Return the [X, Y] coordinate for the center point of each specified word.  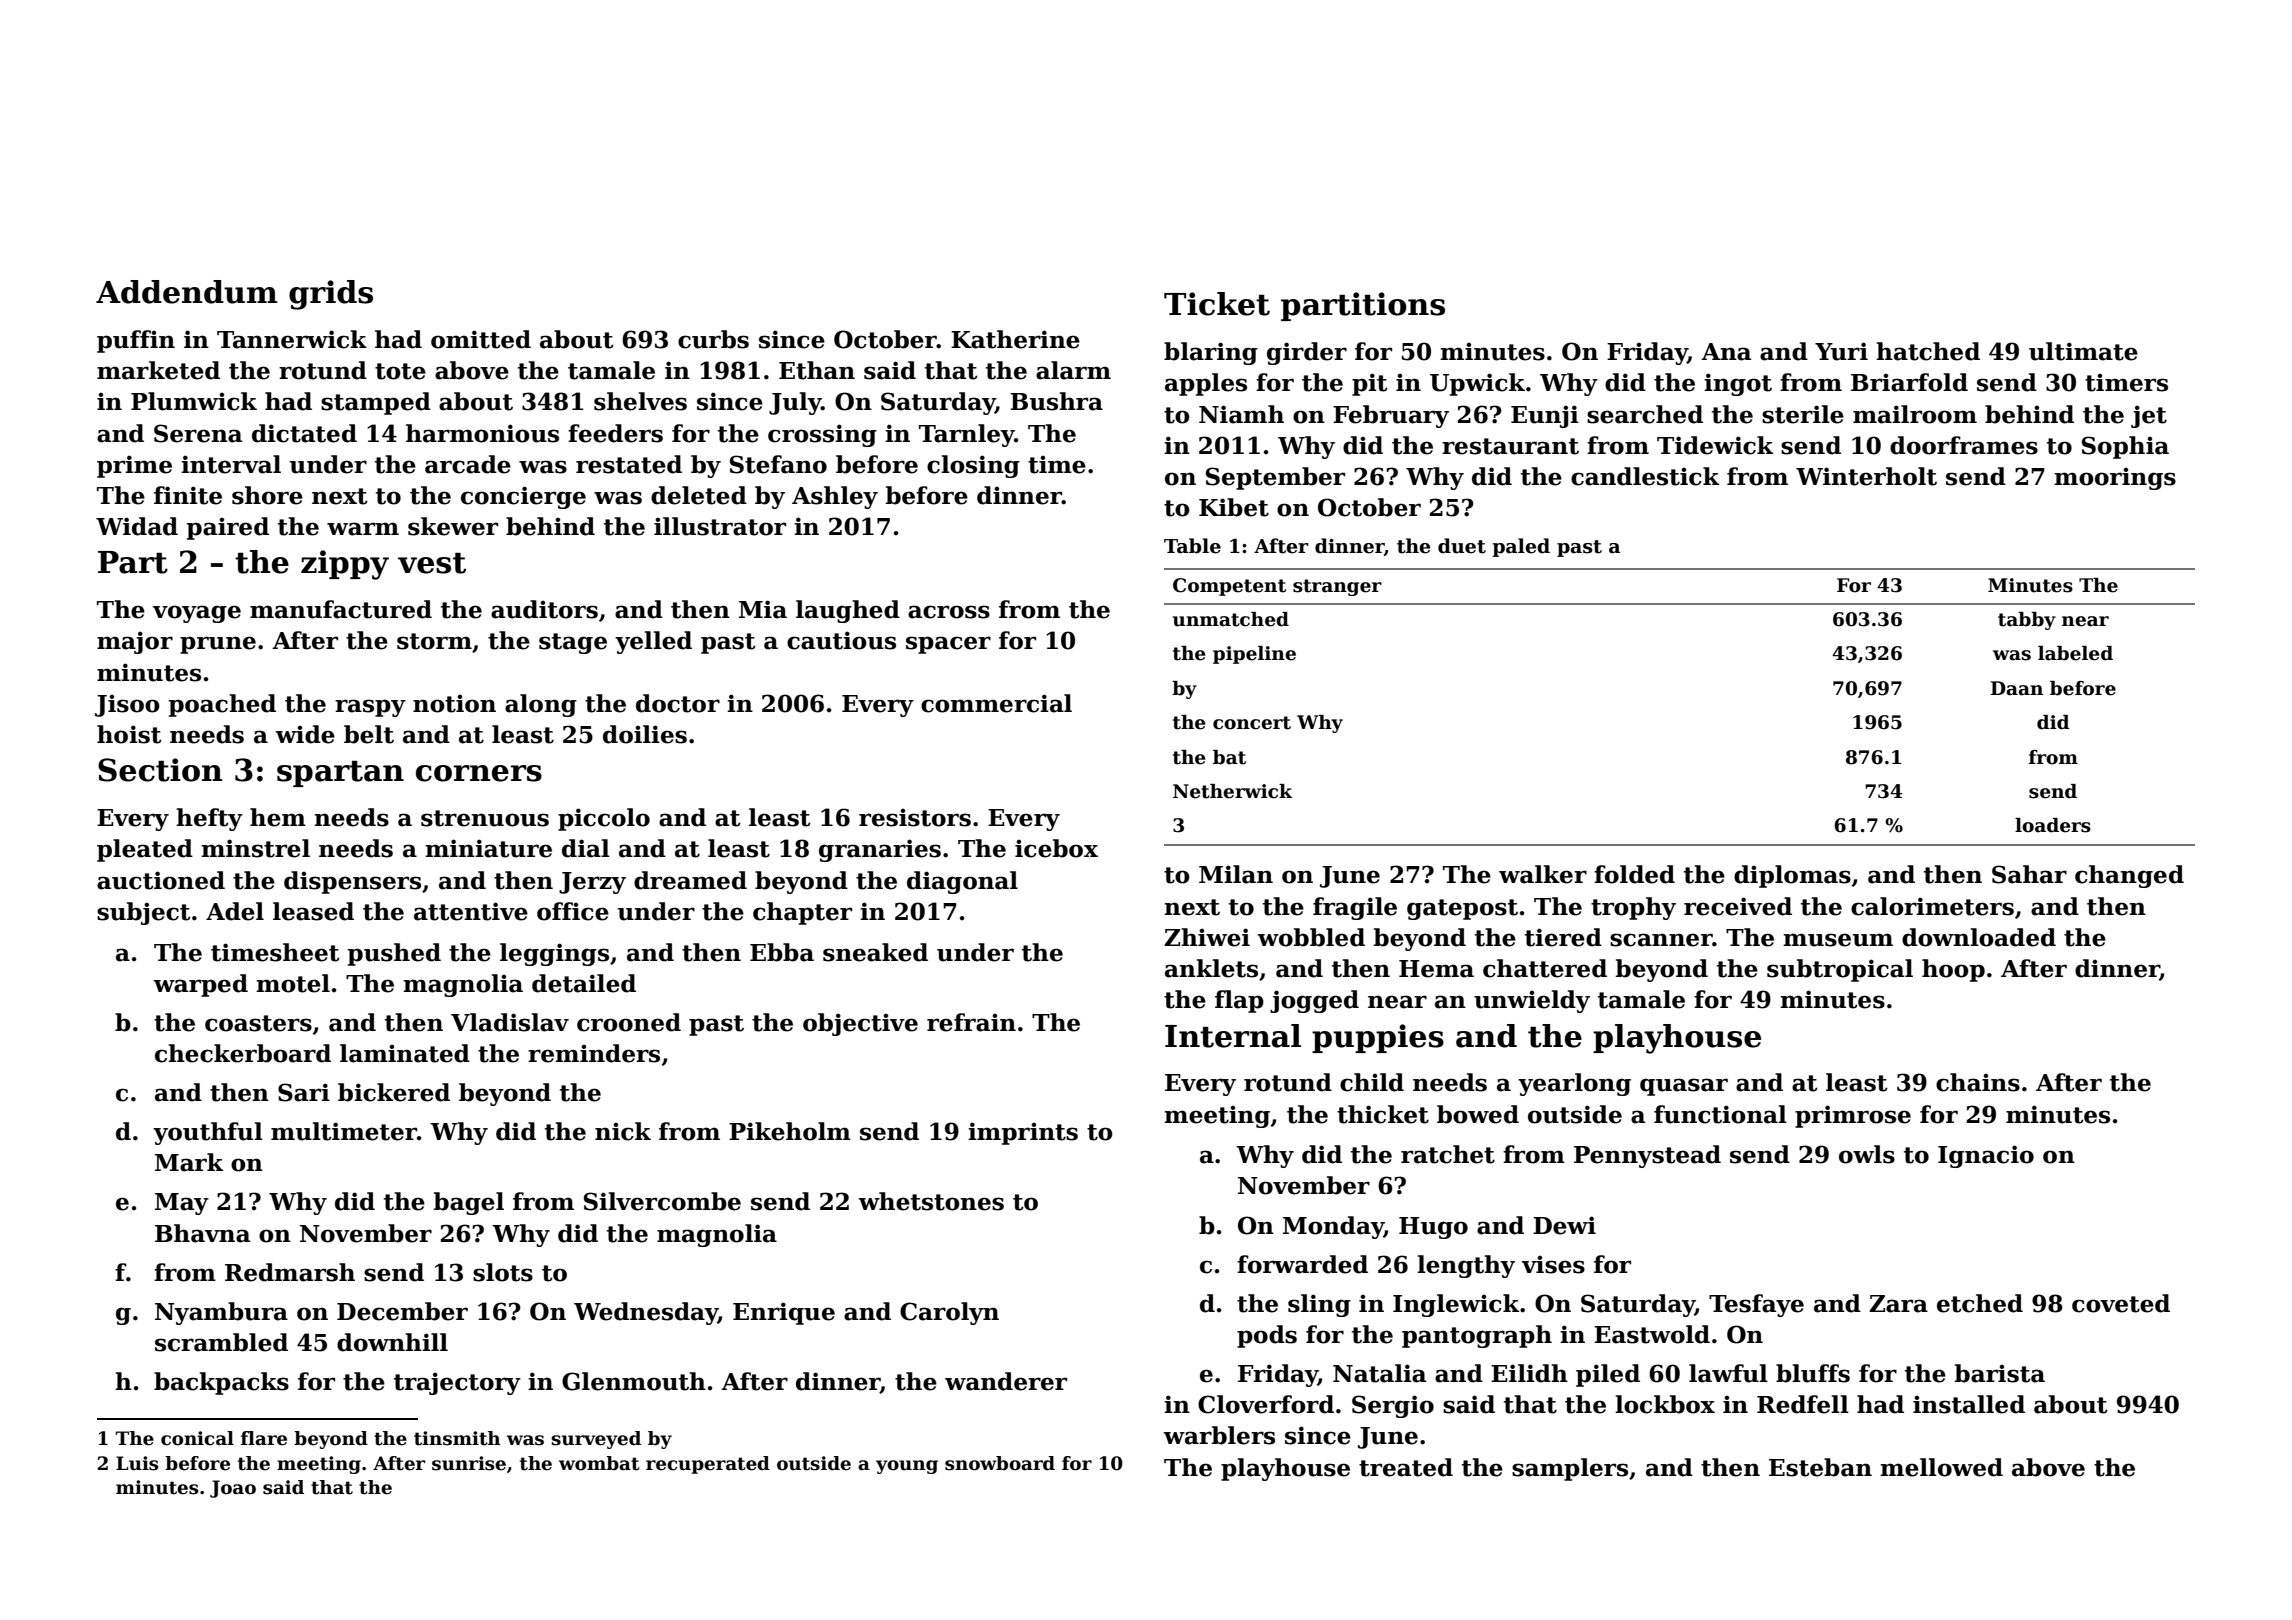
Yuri [1841, 351]
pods [1267, 1336]
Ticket [1217, 304]
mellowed [1941, 1467]
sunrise [469, 1463]
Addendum [186, 292]
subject [144, 913]
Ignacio [1986, 1156]
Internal [1233, 1036]
